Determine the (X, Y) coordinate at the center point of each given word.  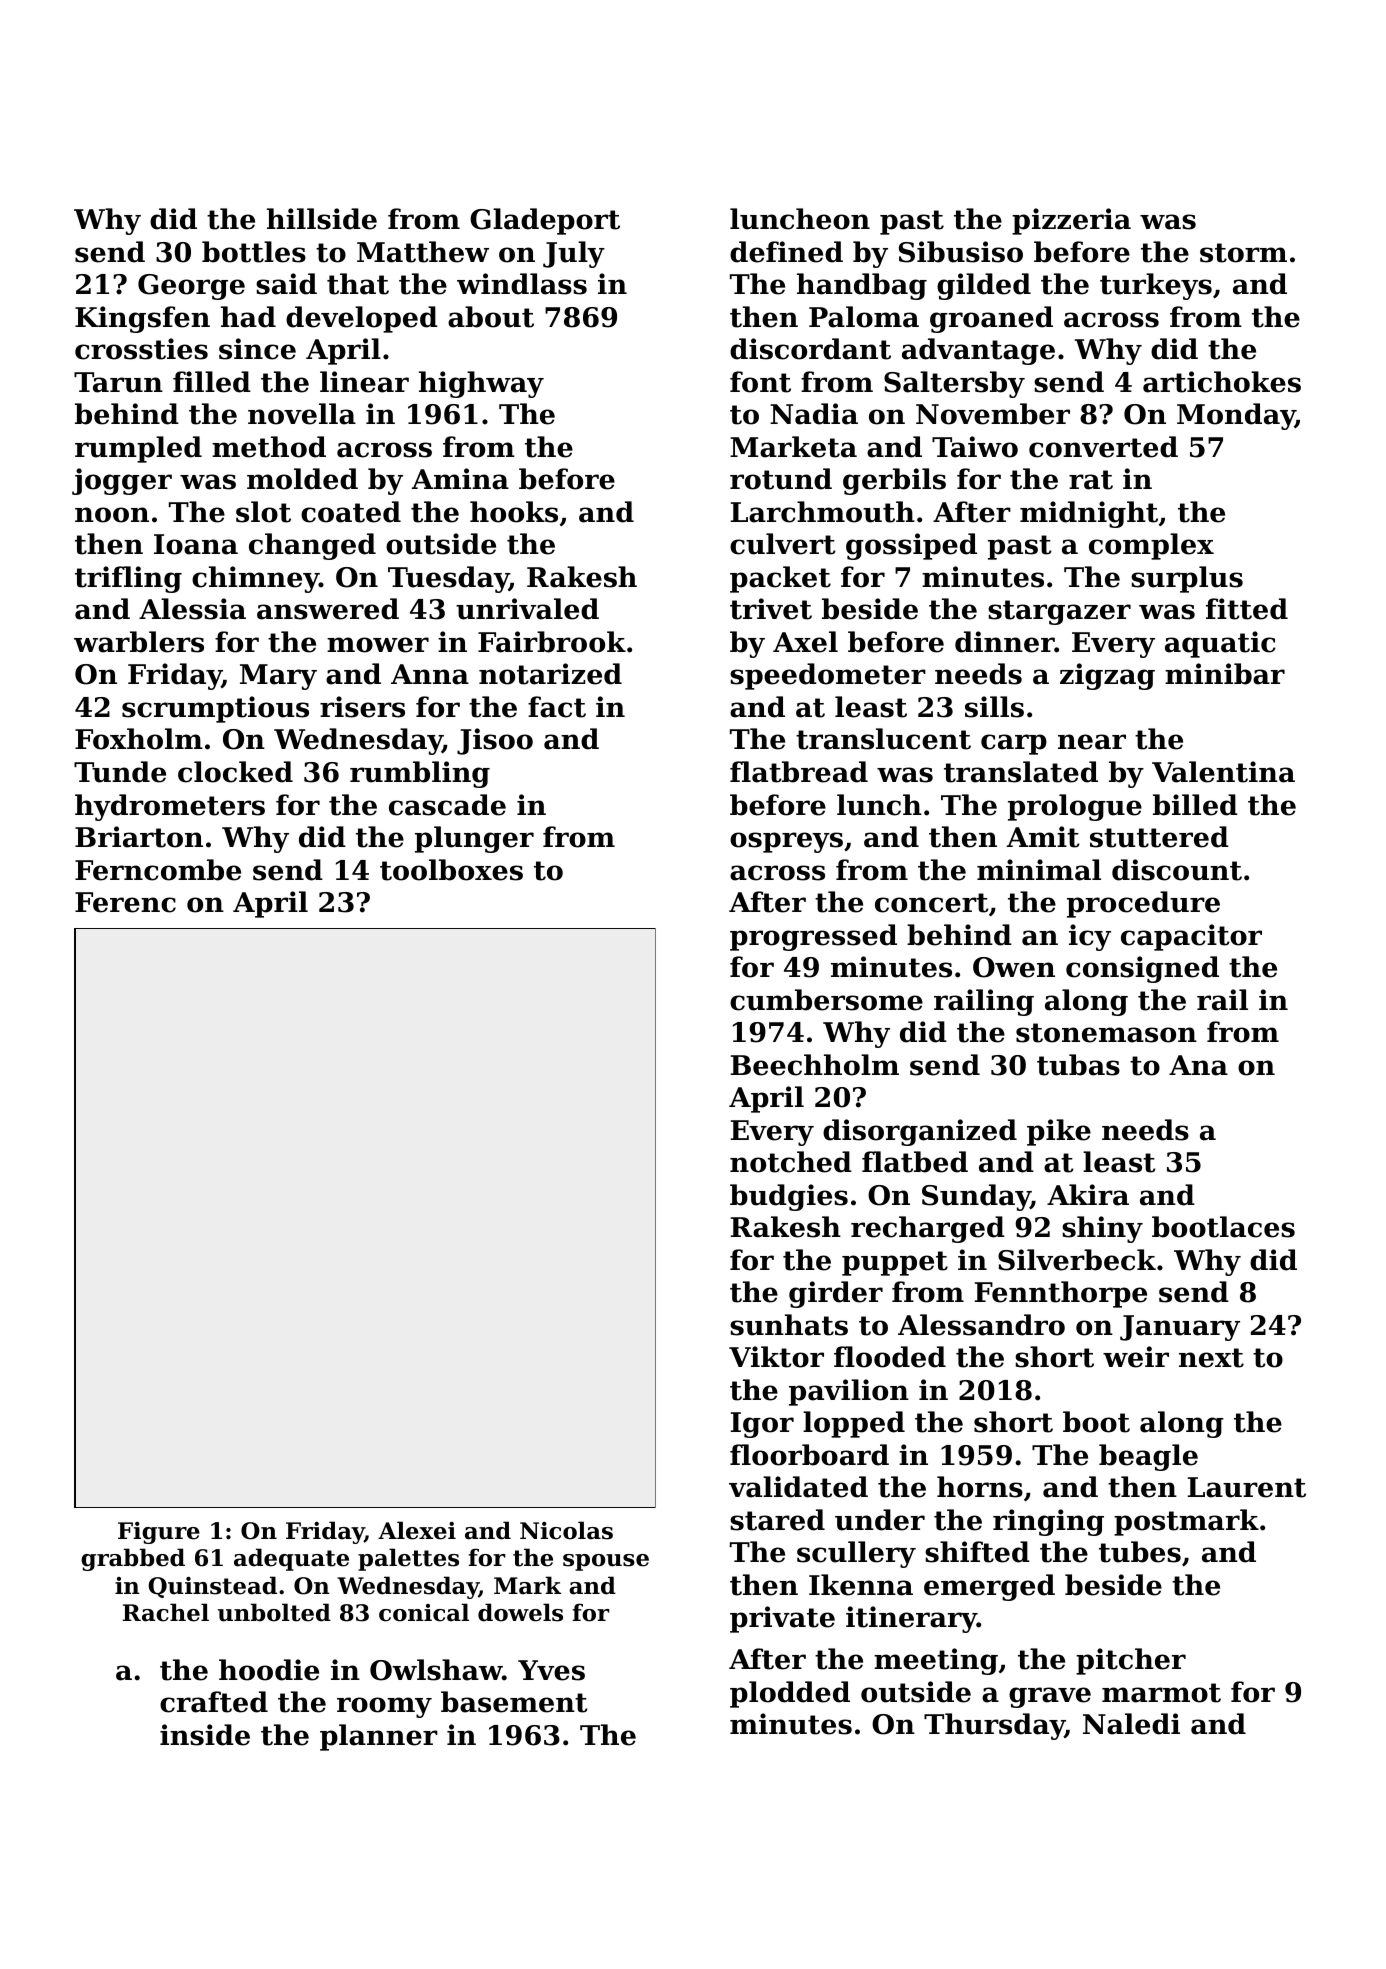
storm (1243, 253)
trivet (771, 609)
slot (263, 512)
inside (205, 1735)
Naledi (1131, 1724)
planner (379, 1737)
